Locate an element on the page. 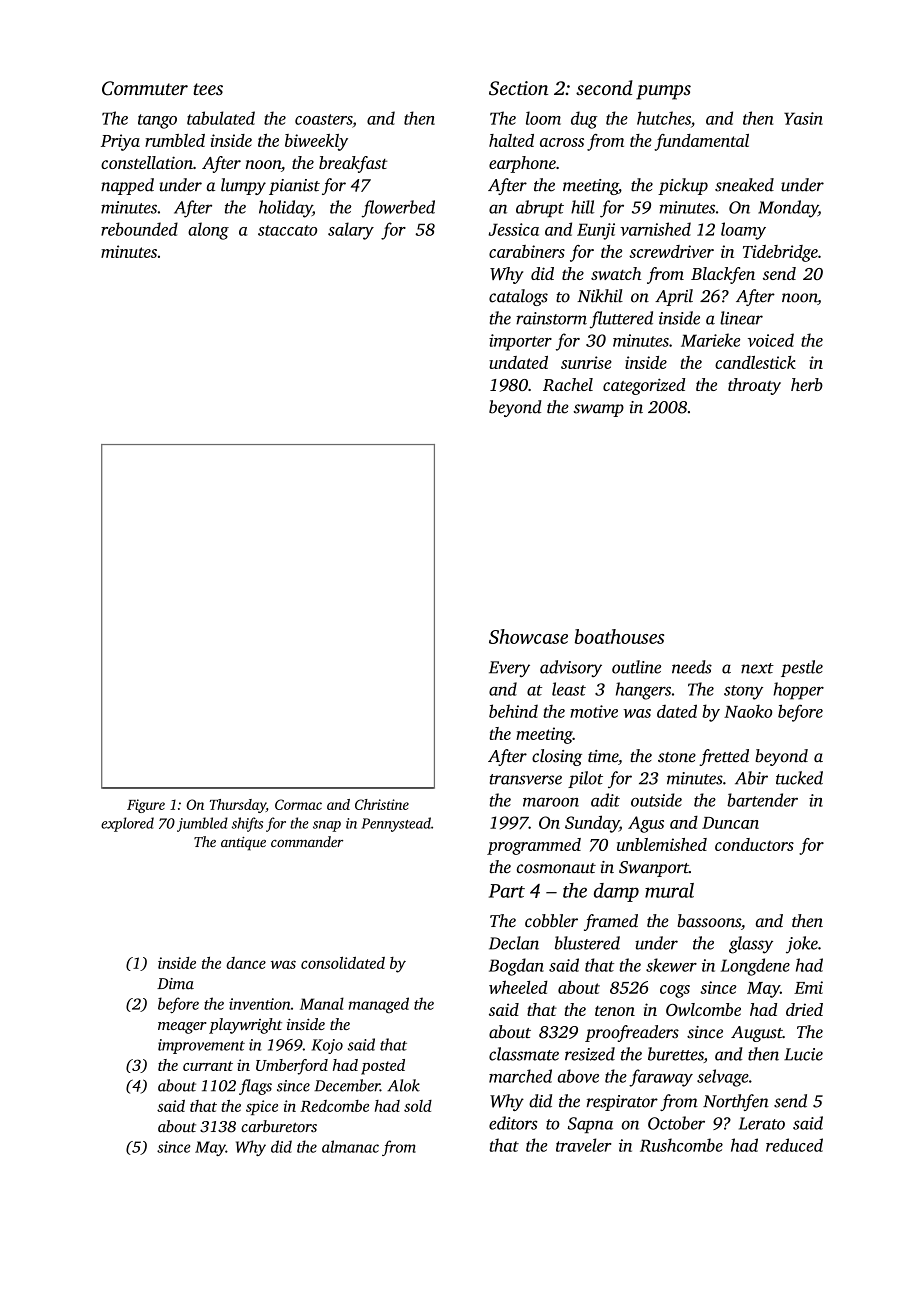  dance is located at coordinates (246, 963).
